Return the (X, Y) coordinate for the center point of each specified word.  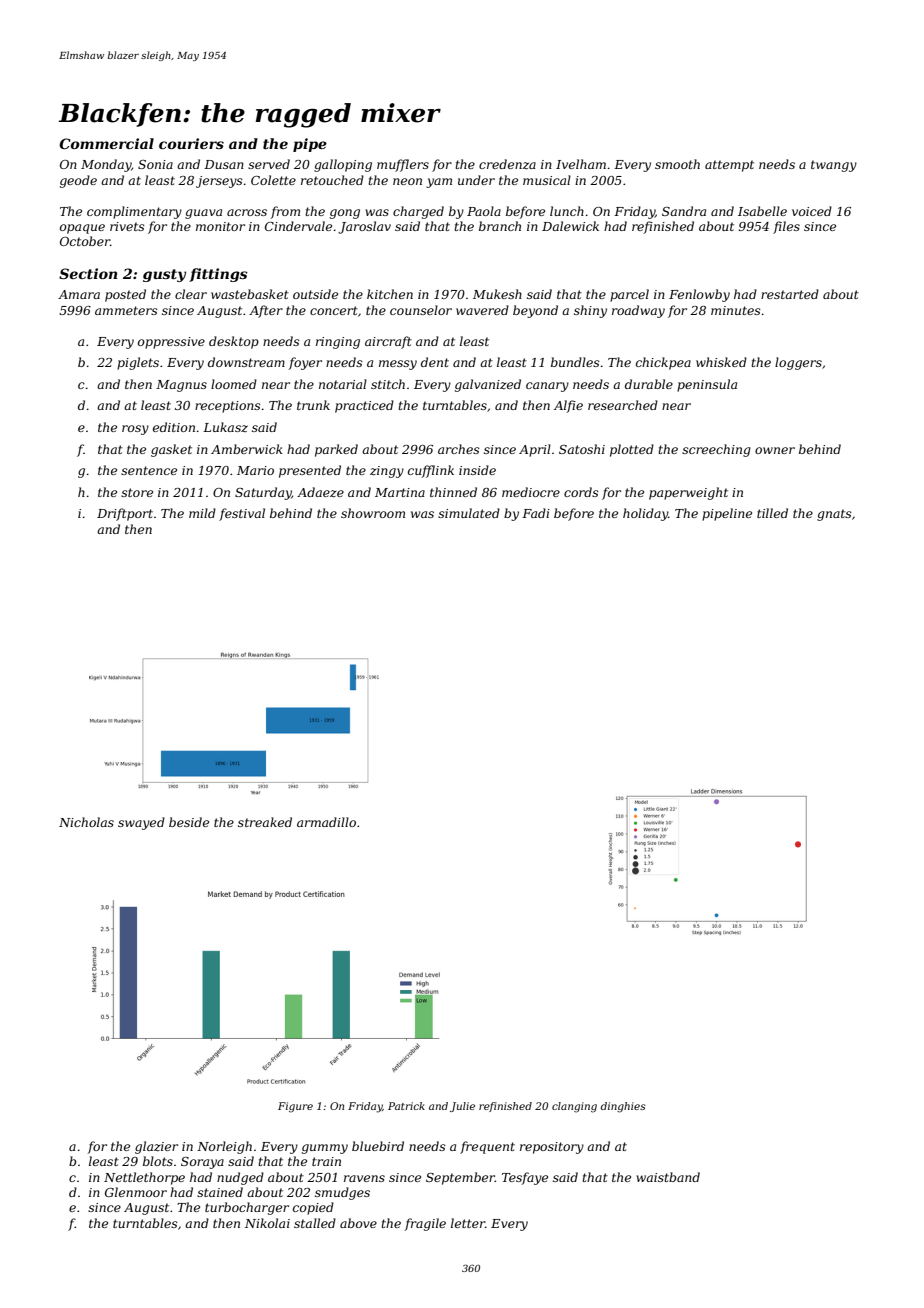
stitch (388, 384)
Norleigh (224, 1147)
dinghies (623, 1107)
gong (345, 214)
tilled (772, 513)
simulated (469, 513)
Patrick (406, 1106)
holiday (645, 514)
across (247, 212)
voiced (812, 211)
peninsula (707, 385)
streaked (265, 822)
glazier (156, 1147)
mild (202, 513)
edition (174, 427)
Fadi (536, 513)
